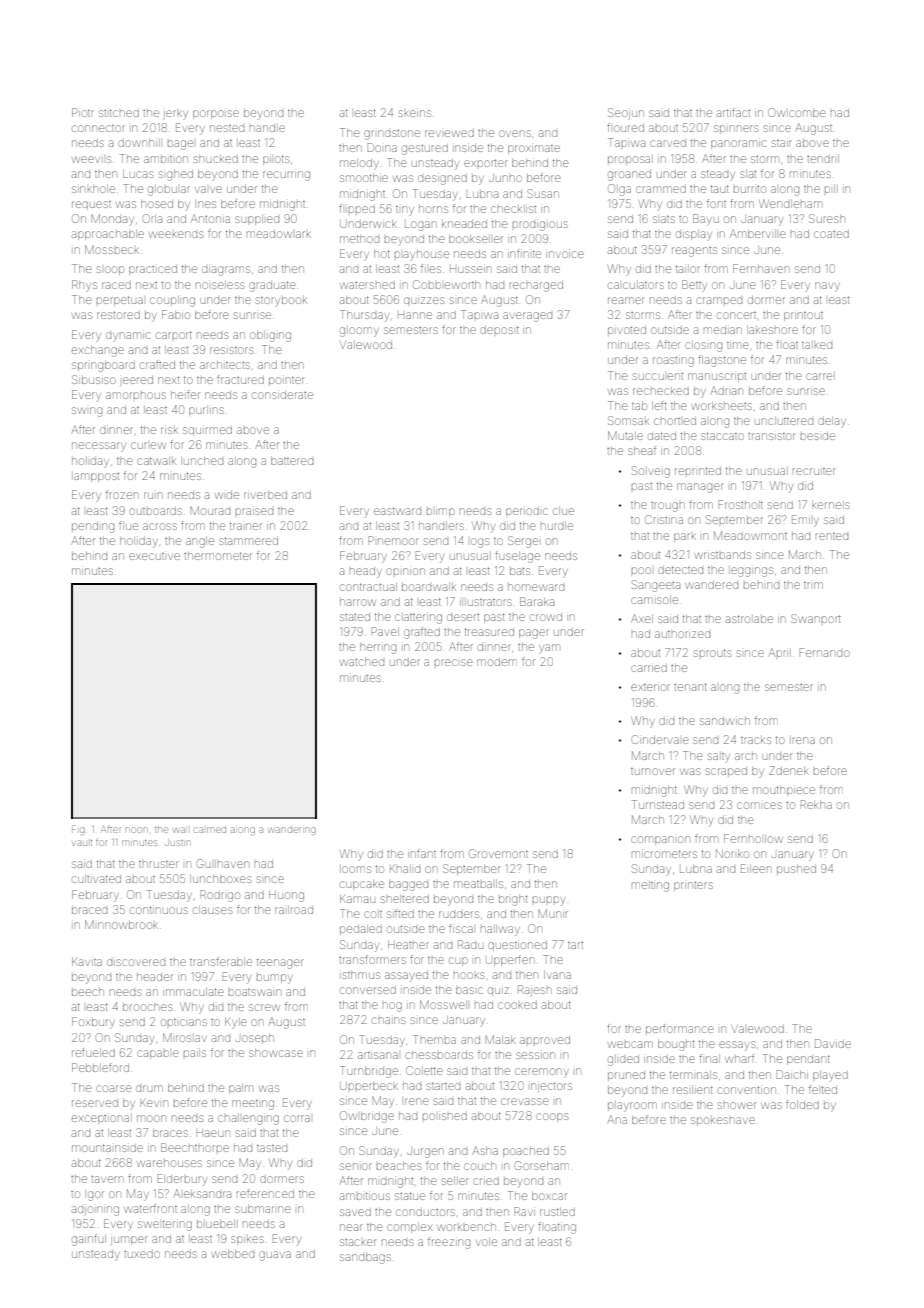  Describe the element at coordinates (153, 270) in the image. I see `practiced` at that location.
